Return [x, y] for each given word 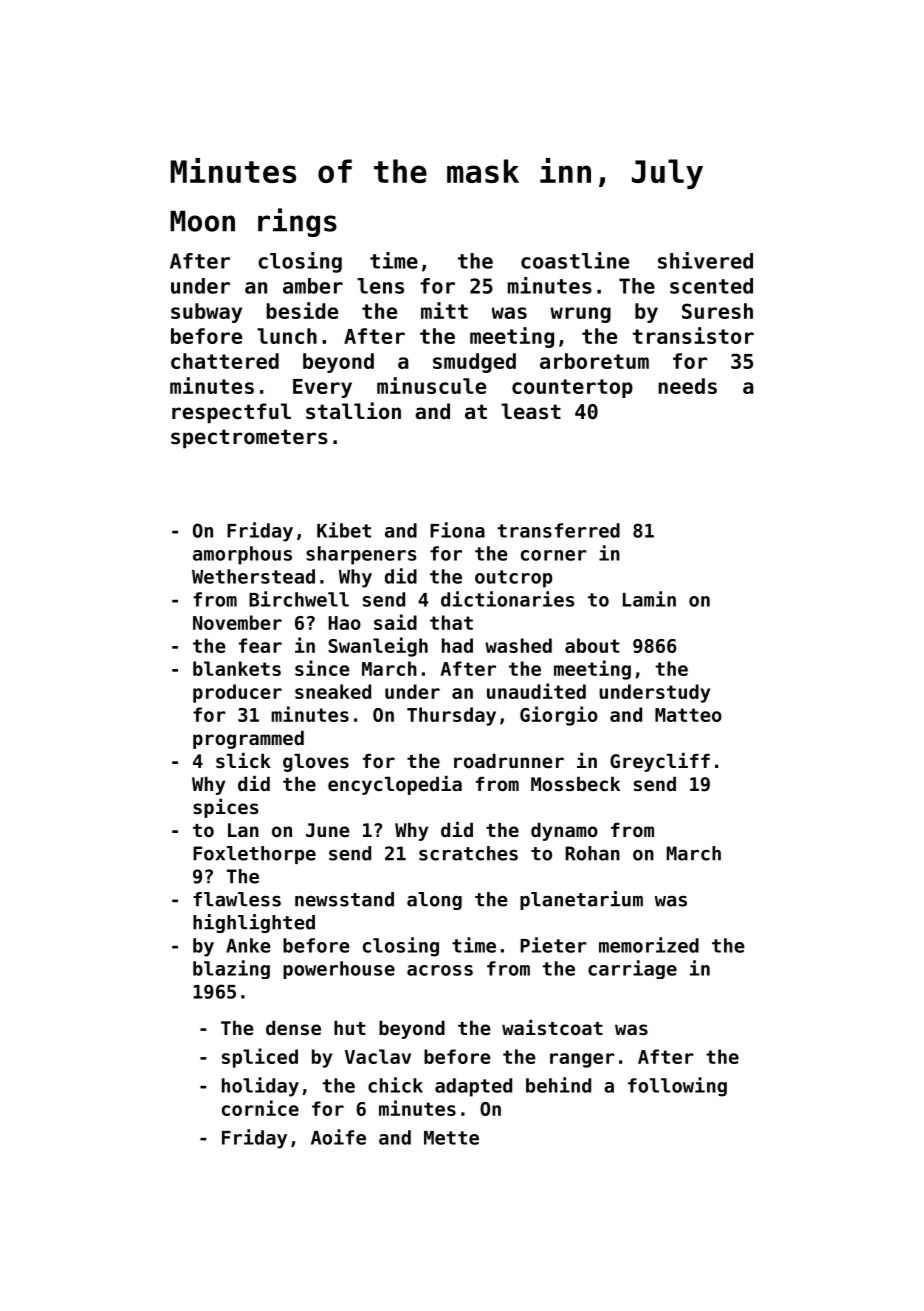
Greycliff [660, 762]
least [531, 411]
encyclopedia [395, 785]
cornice [260, 1108]
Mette [451, 1138]
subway [206, 313]
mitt [444, 310]
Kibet [344, 530]
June [328, 830]
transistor [693, 335]
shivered [705, 260]
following [677, 1087]
